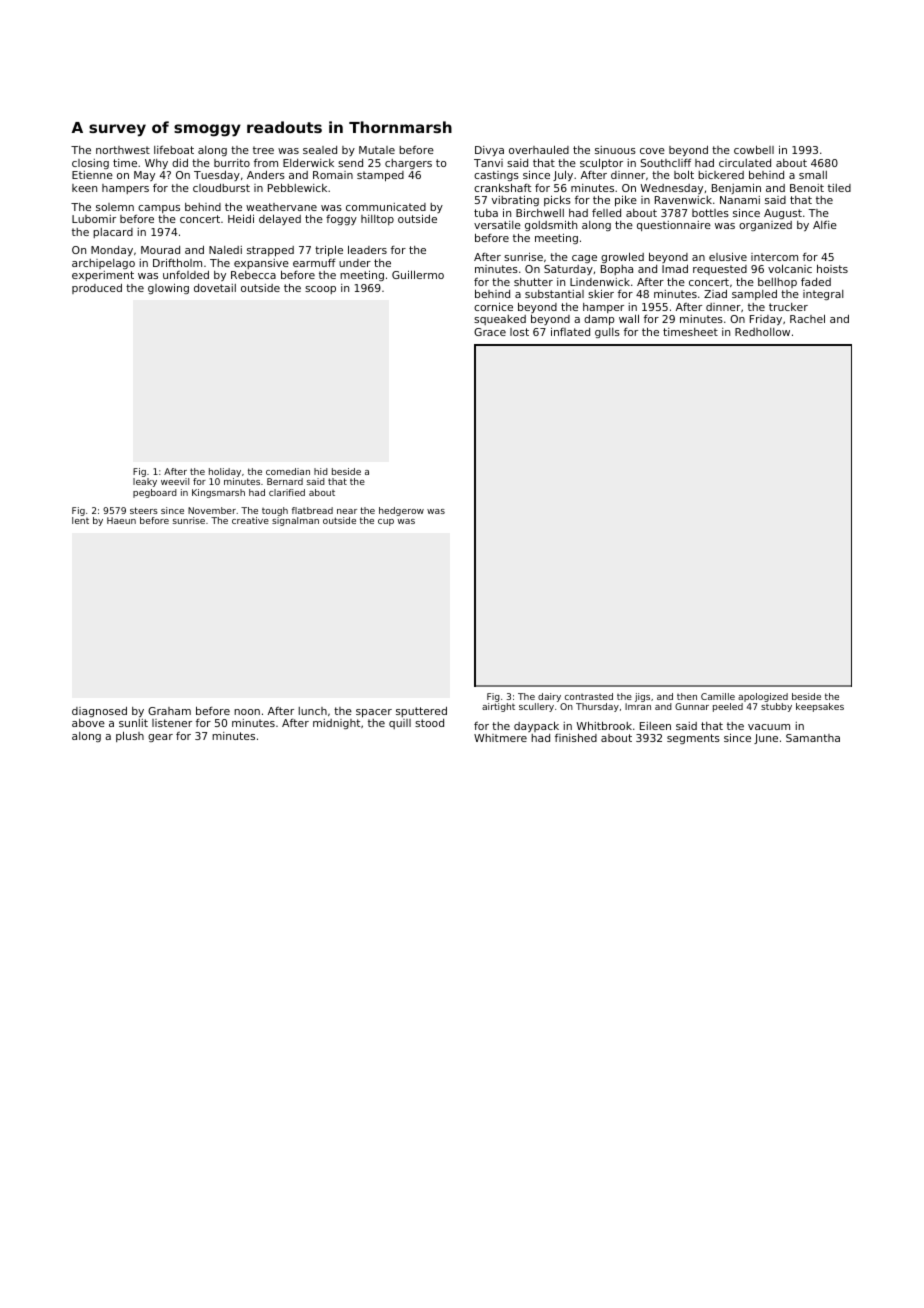 The height and width of the screenshot is (1308, 924). What do you see at coordinates (99, 712) in the screenshot?
I see `diagnosed` at bounding box center [99, 712].
